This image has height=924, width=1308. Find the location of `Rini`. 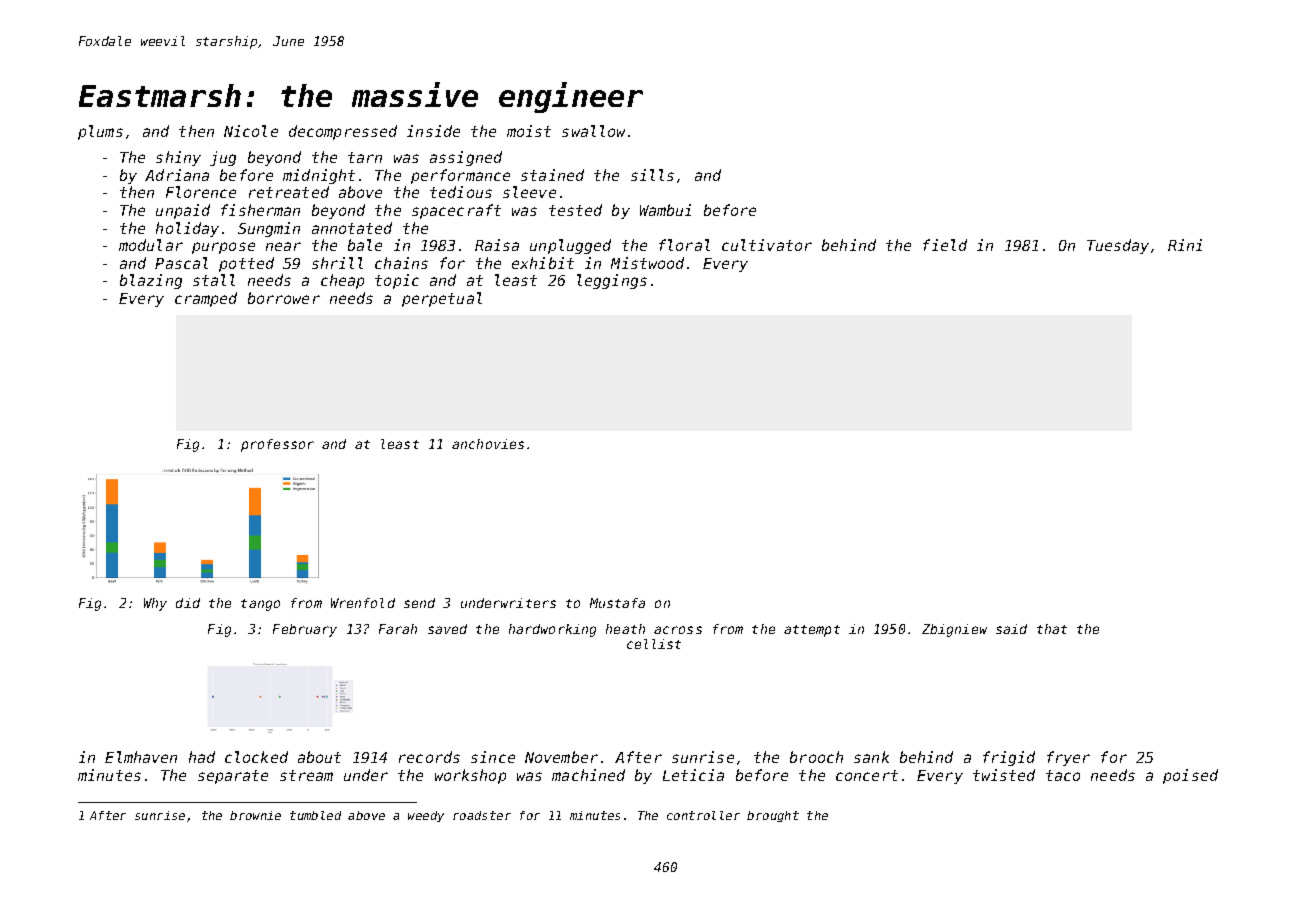

Rini is located at coordinates (1185, 245).
